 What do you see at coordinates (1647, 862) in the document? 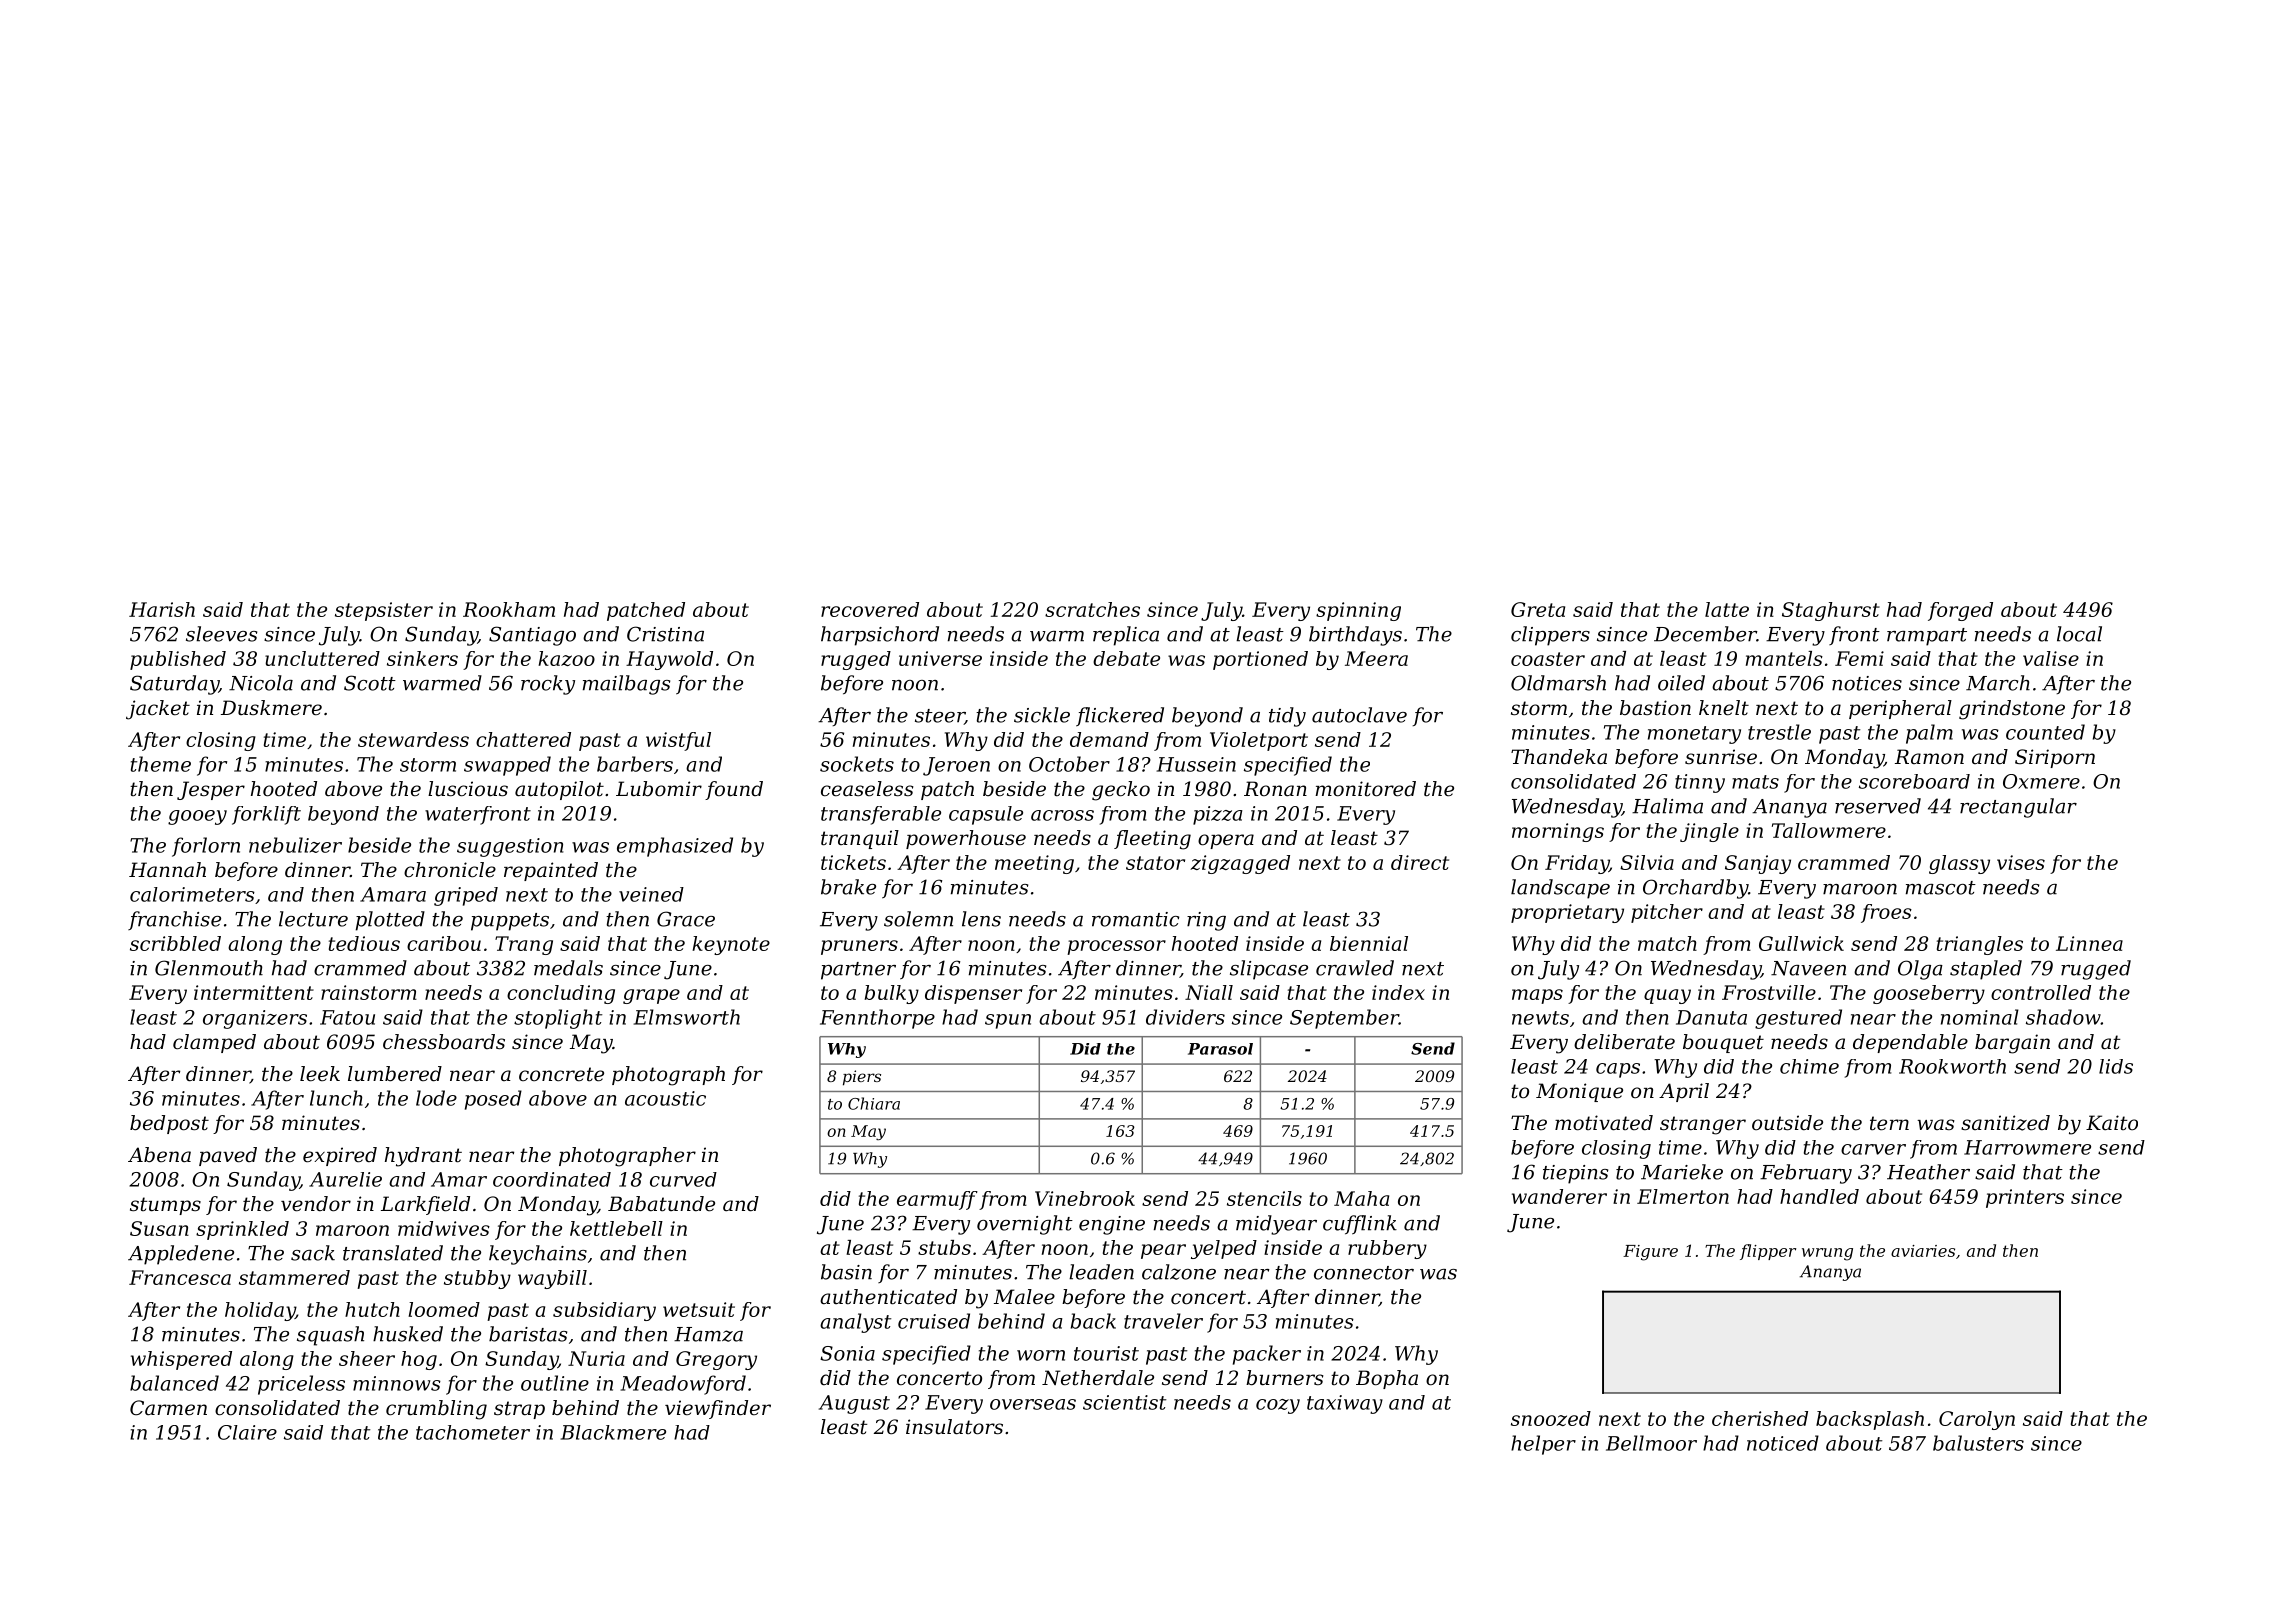
I see `Silvia` at bounding box center [1647, 862].
